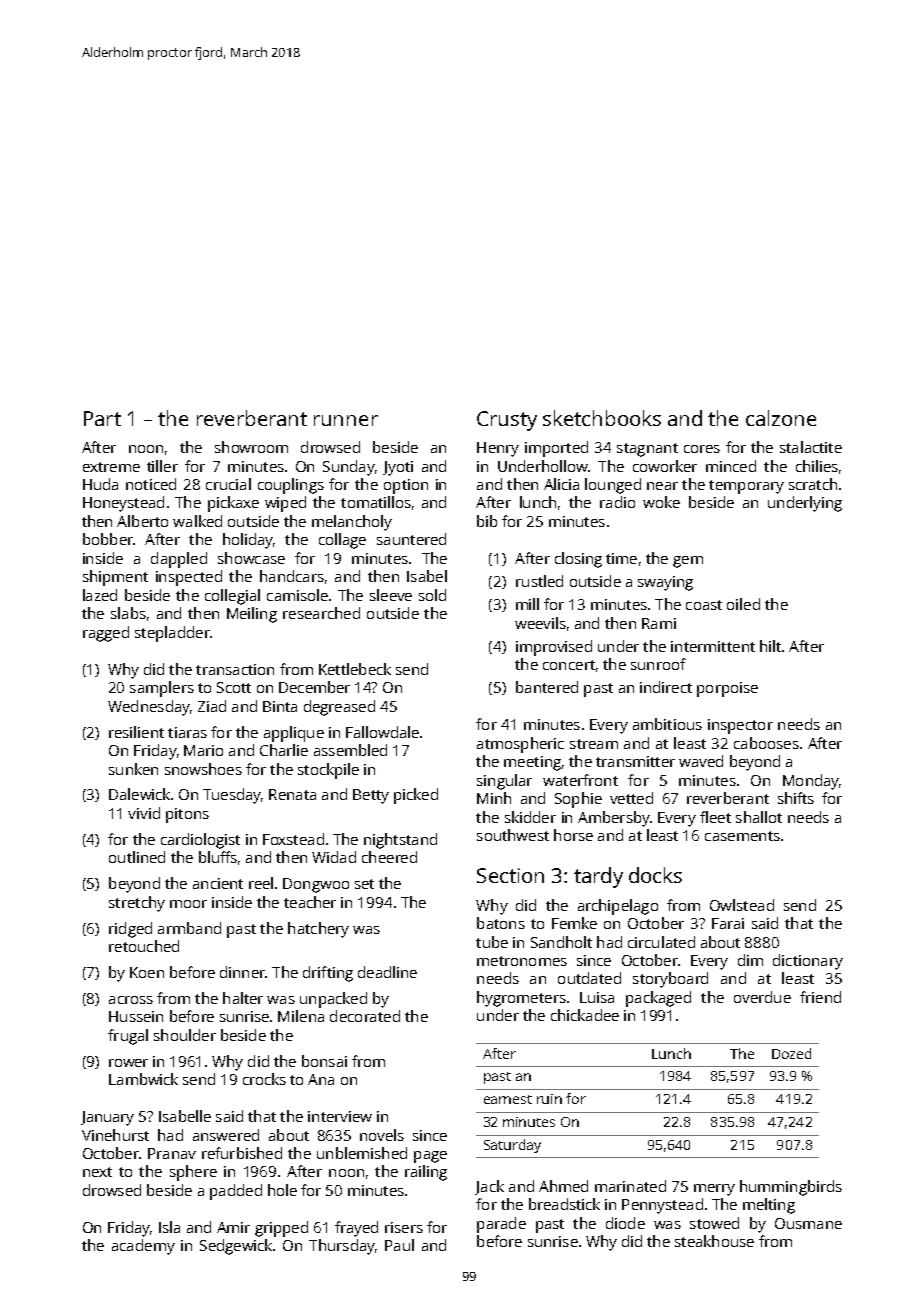 This screenshot has height=1308, width=924. What do you see at coordinates (520, 745) in the screenshot?
I see `atmospheric` at bounding box center [520, 745].
